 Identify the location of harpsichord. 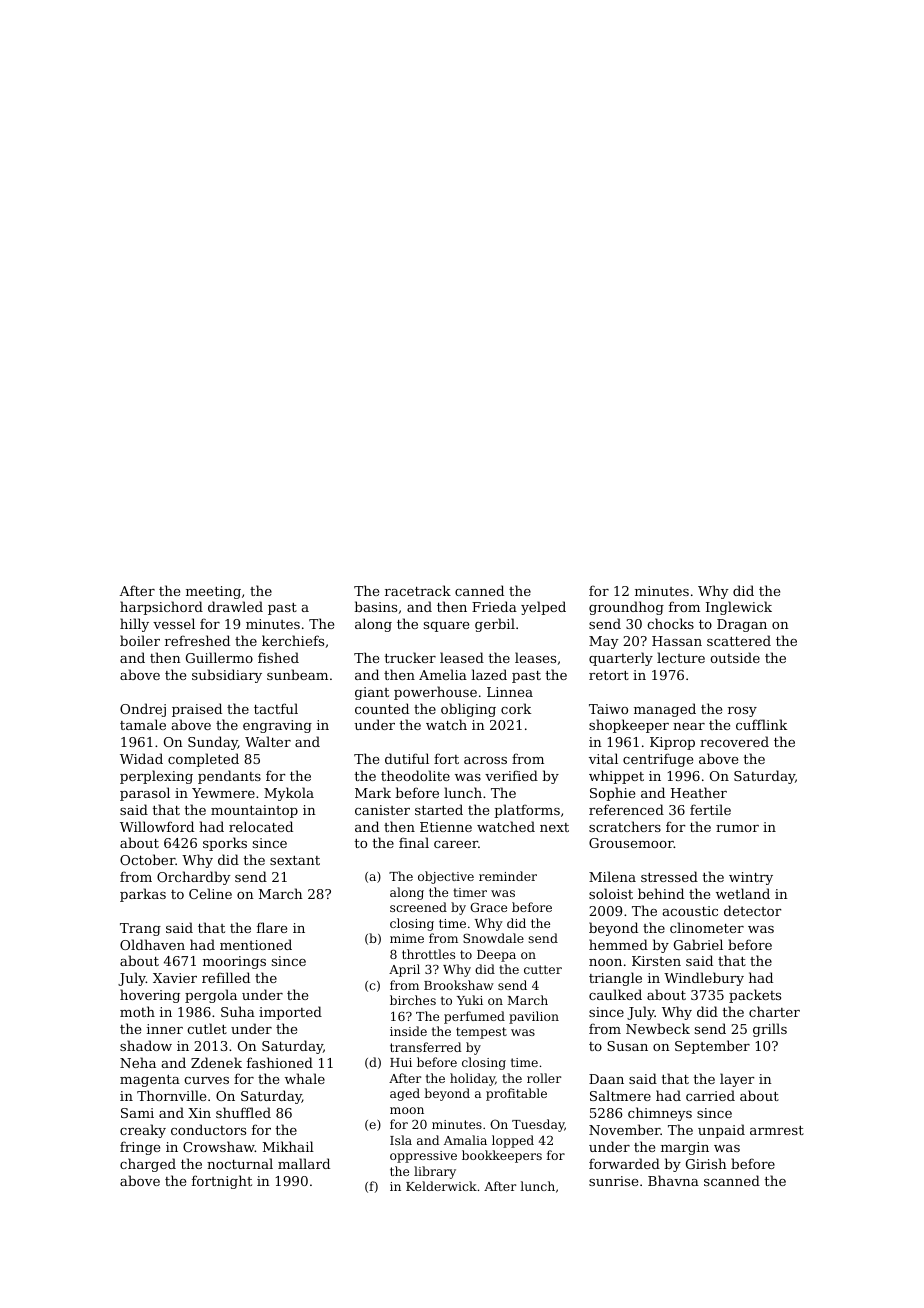
(161, 608).
